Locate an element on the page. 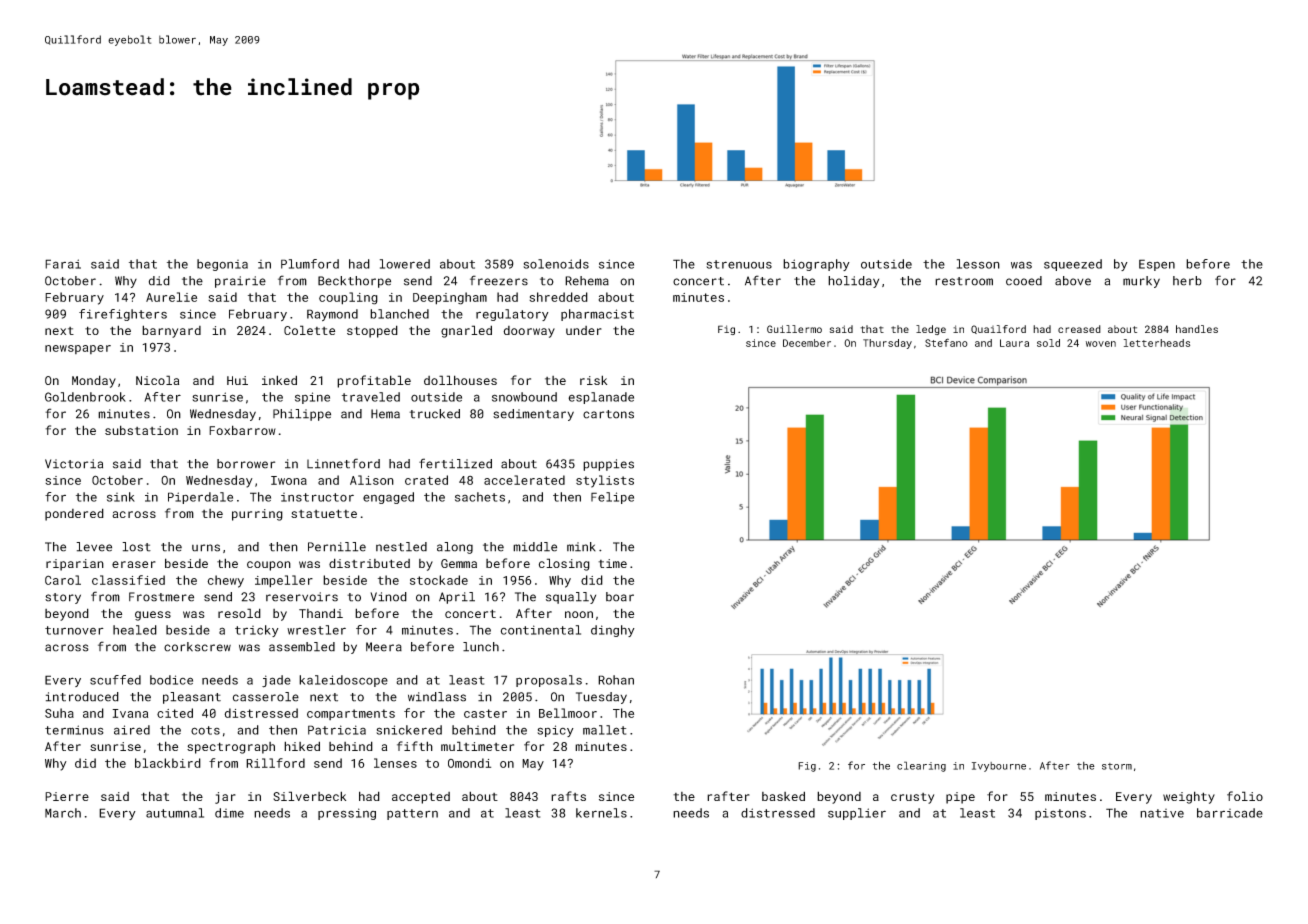  scuffed is located at coordinates (115, 680).
